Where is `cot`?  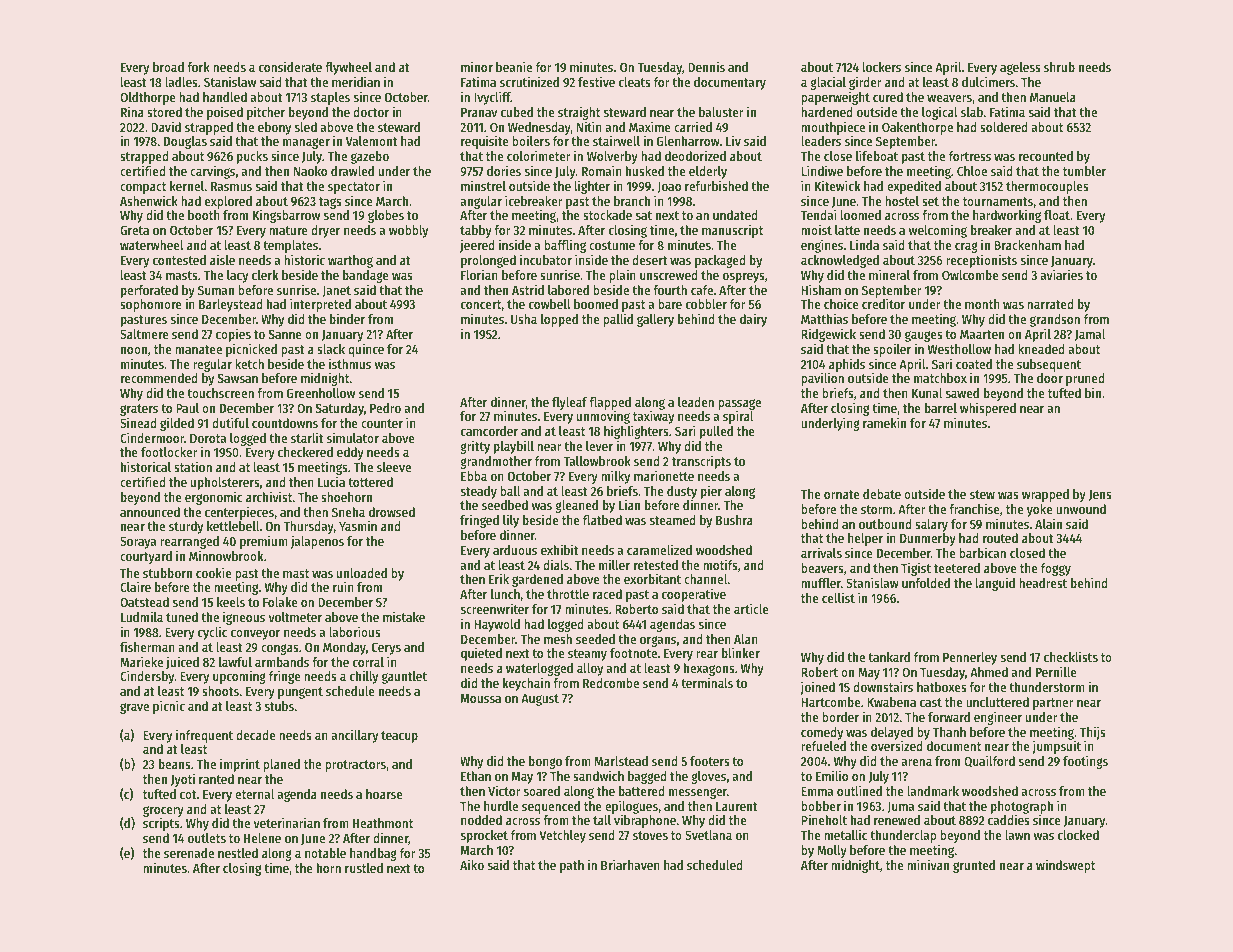 cot is located at coordinates (188, 794).
